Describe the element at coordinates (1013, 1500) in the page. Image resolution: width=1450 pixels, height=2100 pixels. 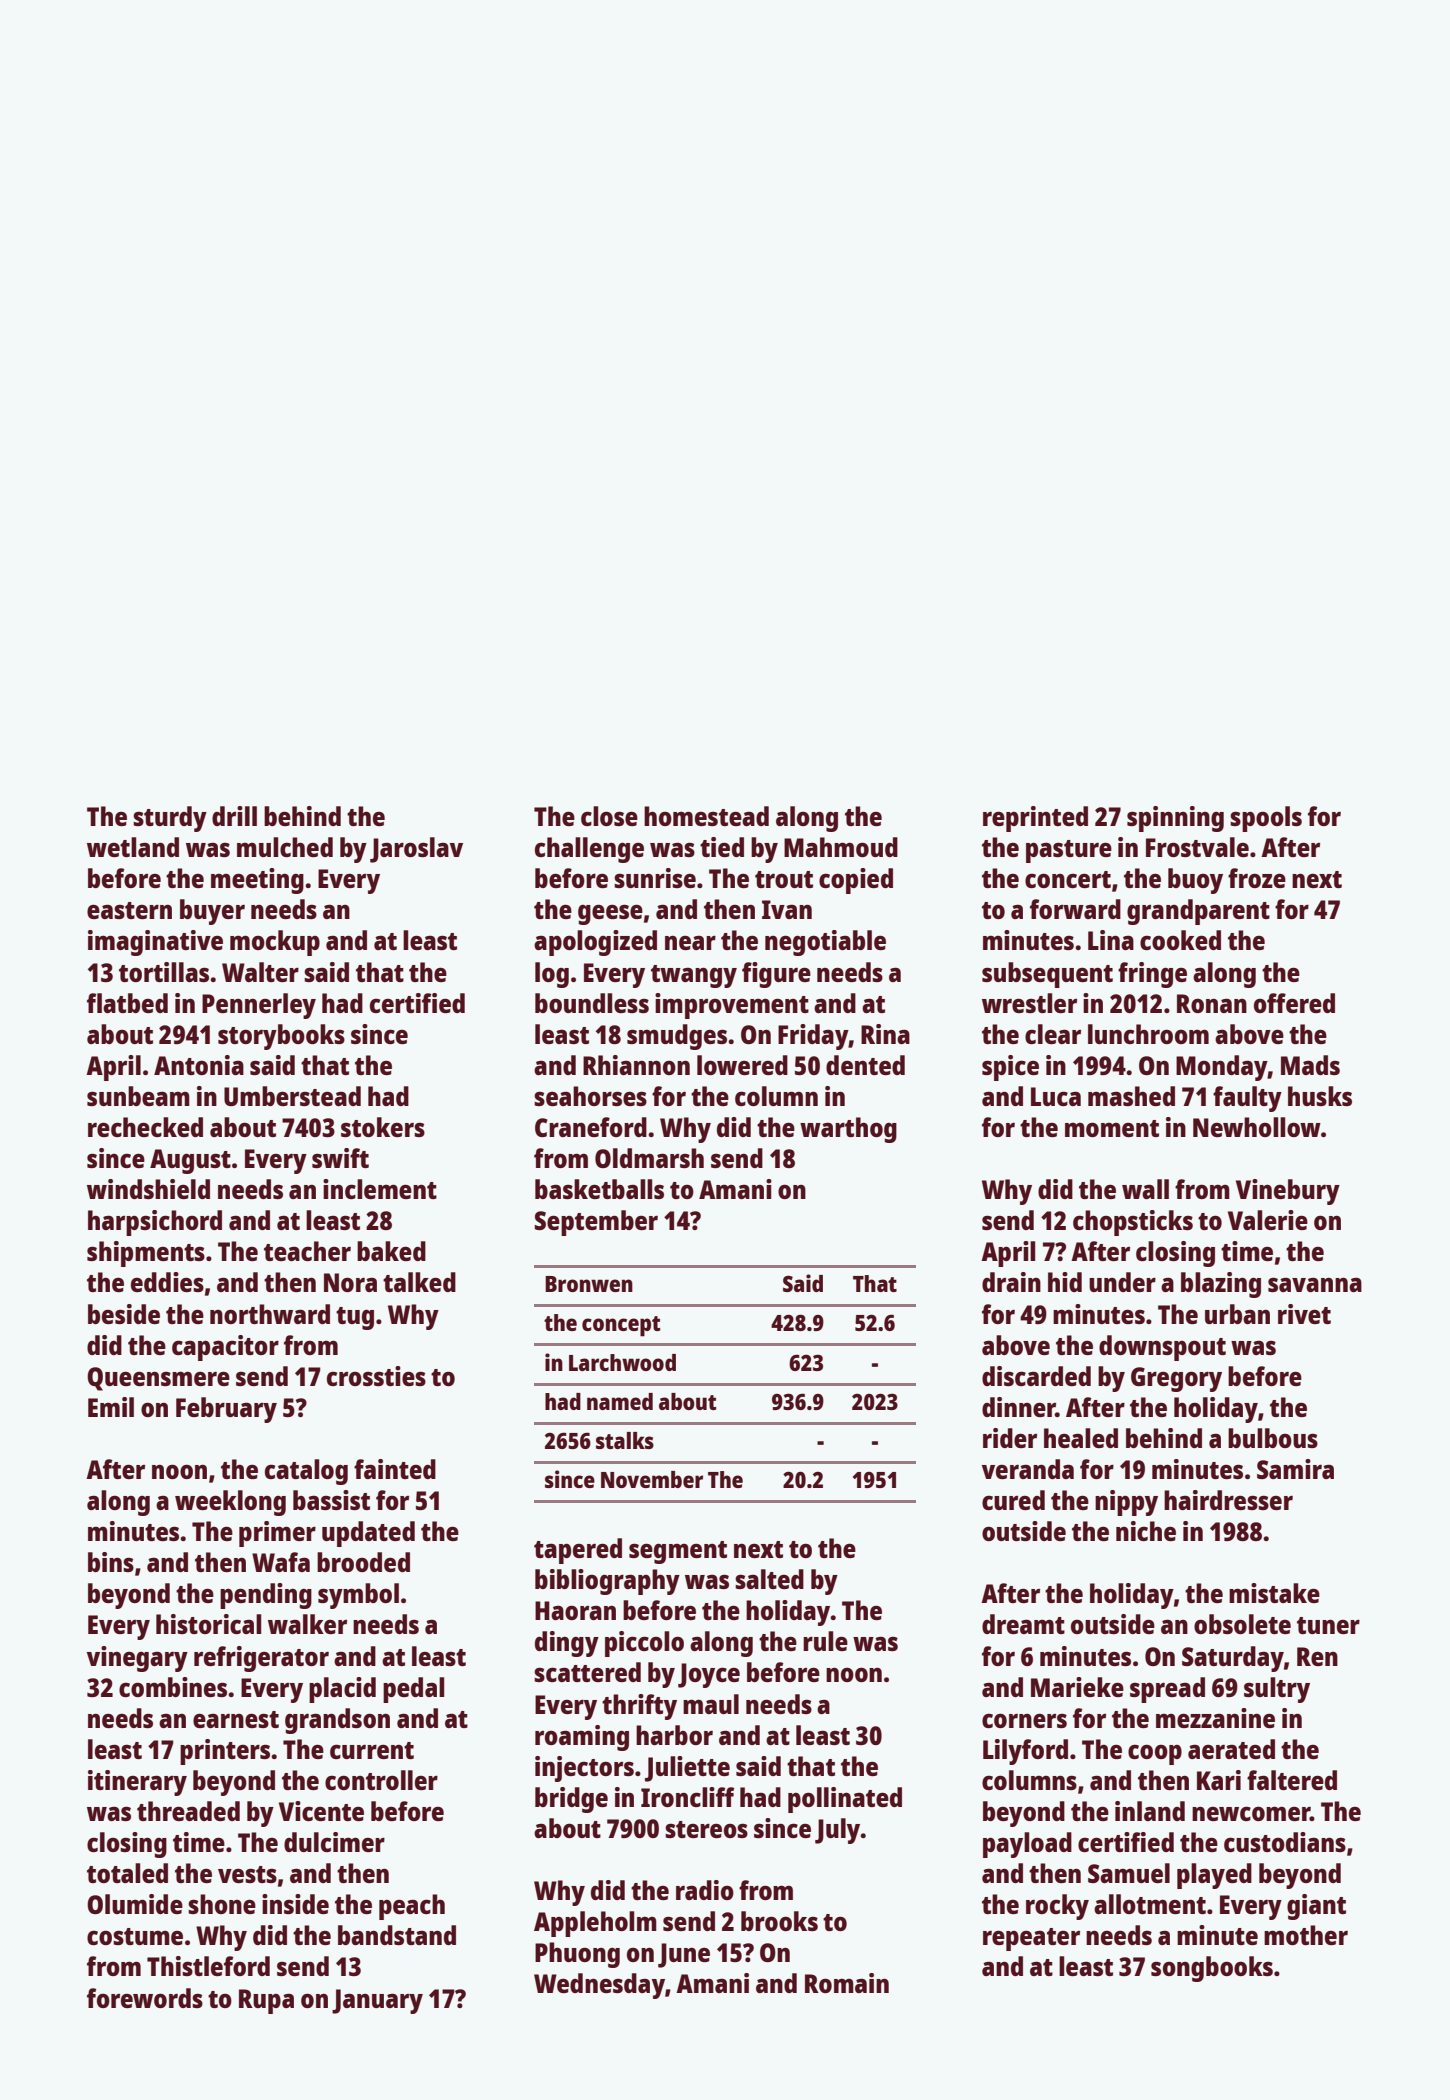
I see `cured` at that location.
